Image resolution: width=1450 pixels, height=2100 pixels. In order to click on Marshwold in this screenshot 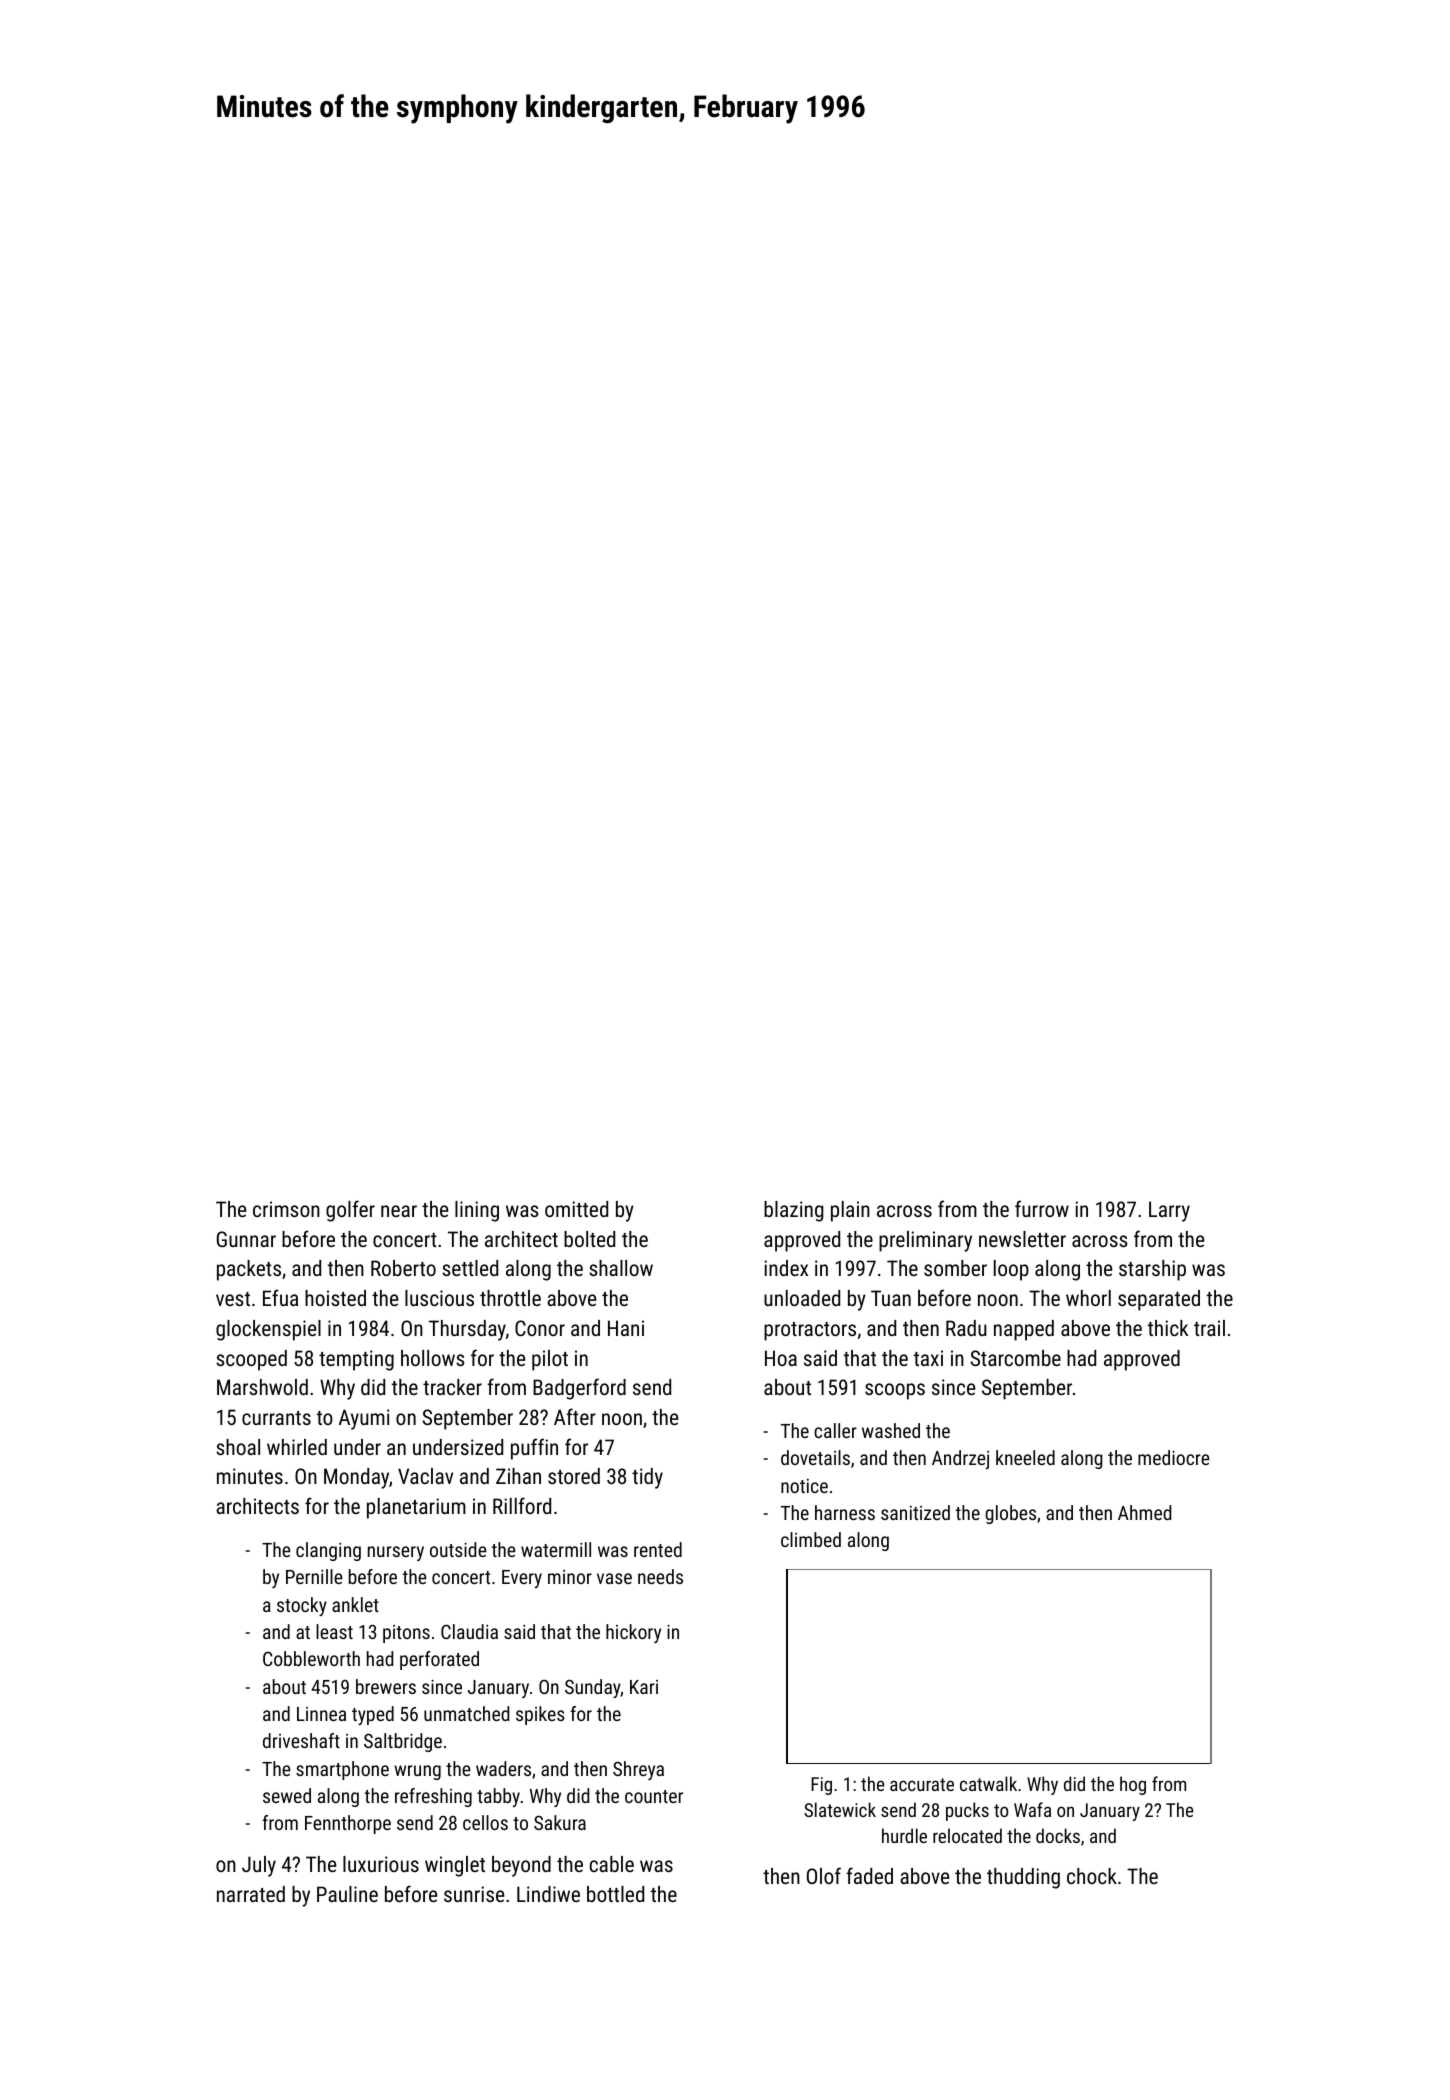, I will do `click(262, 1387)`.
